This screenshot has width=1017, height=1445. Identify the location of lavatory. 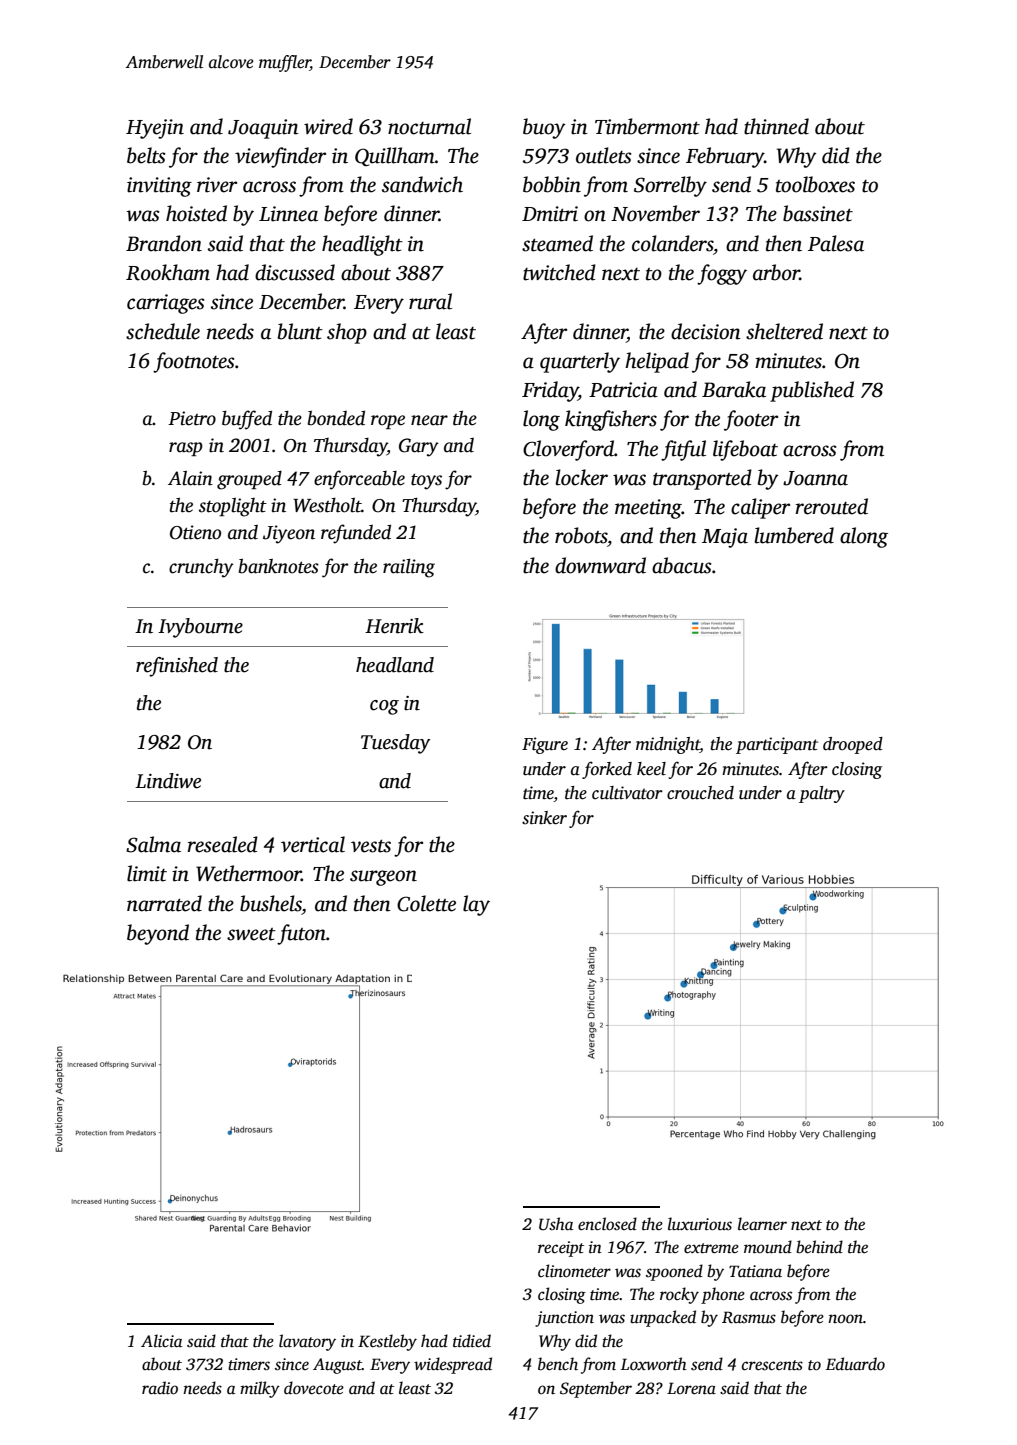
(307, 1342).
